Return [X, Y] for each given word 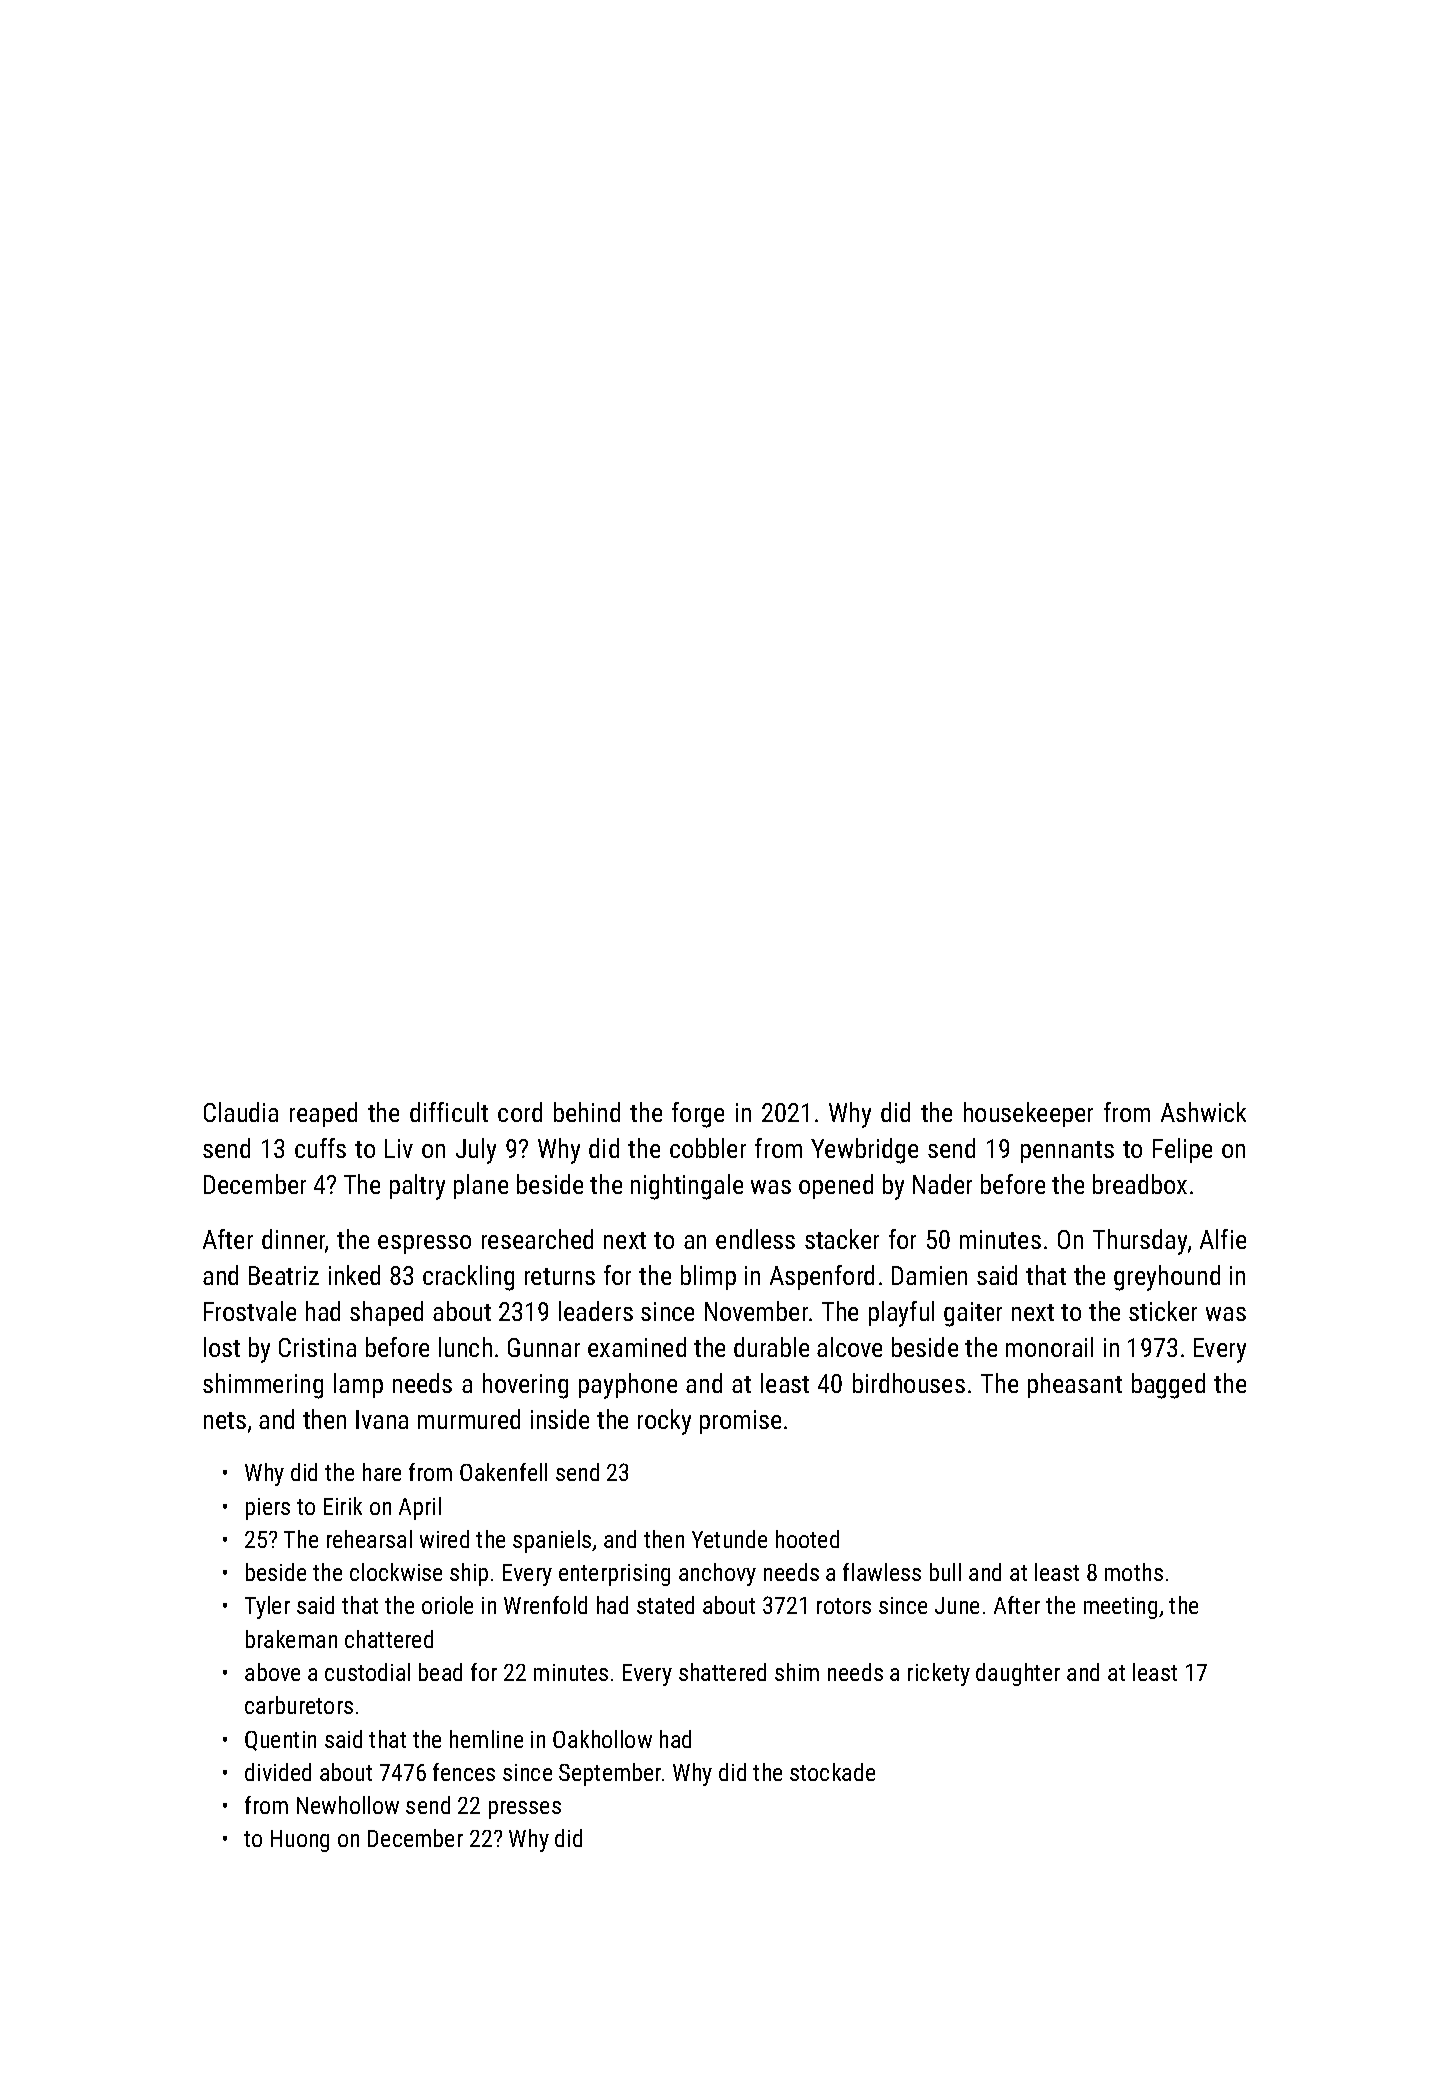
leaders [596, 1311]
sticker [1163, 1311]
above [272, 1672]
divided [278, 1772]
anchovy [717, 1574]
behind [587, 1112]
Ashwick [1203, 1112]
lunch [465, 1347]
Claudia [241, 1112]
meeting [1120, 1608]
